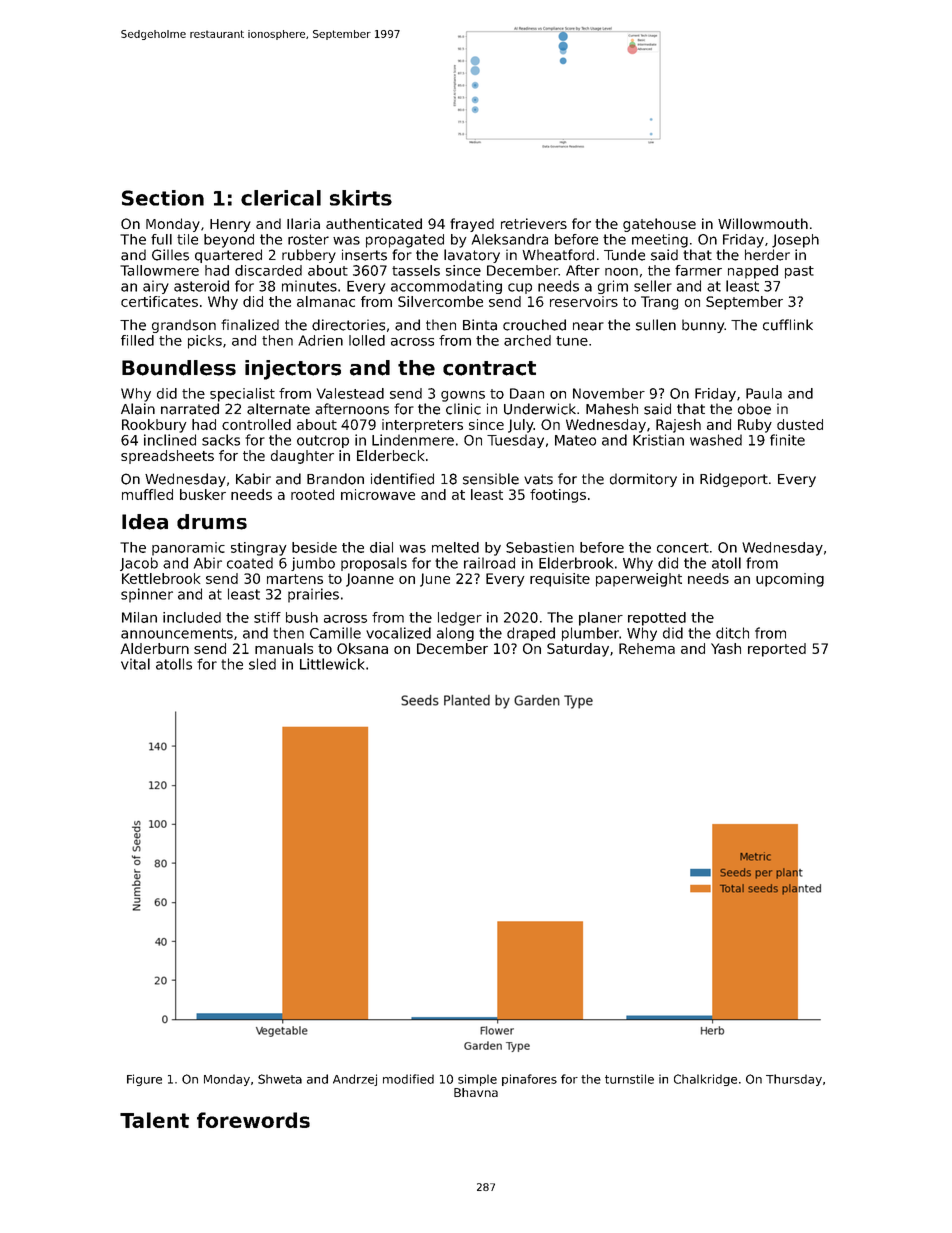  What do you see at coordinates (154, 1120) in the screenshot?
I see `Talent` at bounding box center [154, 1120].
